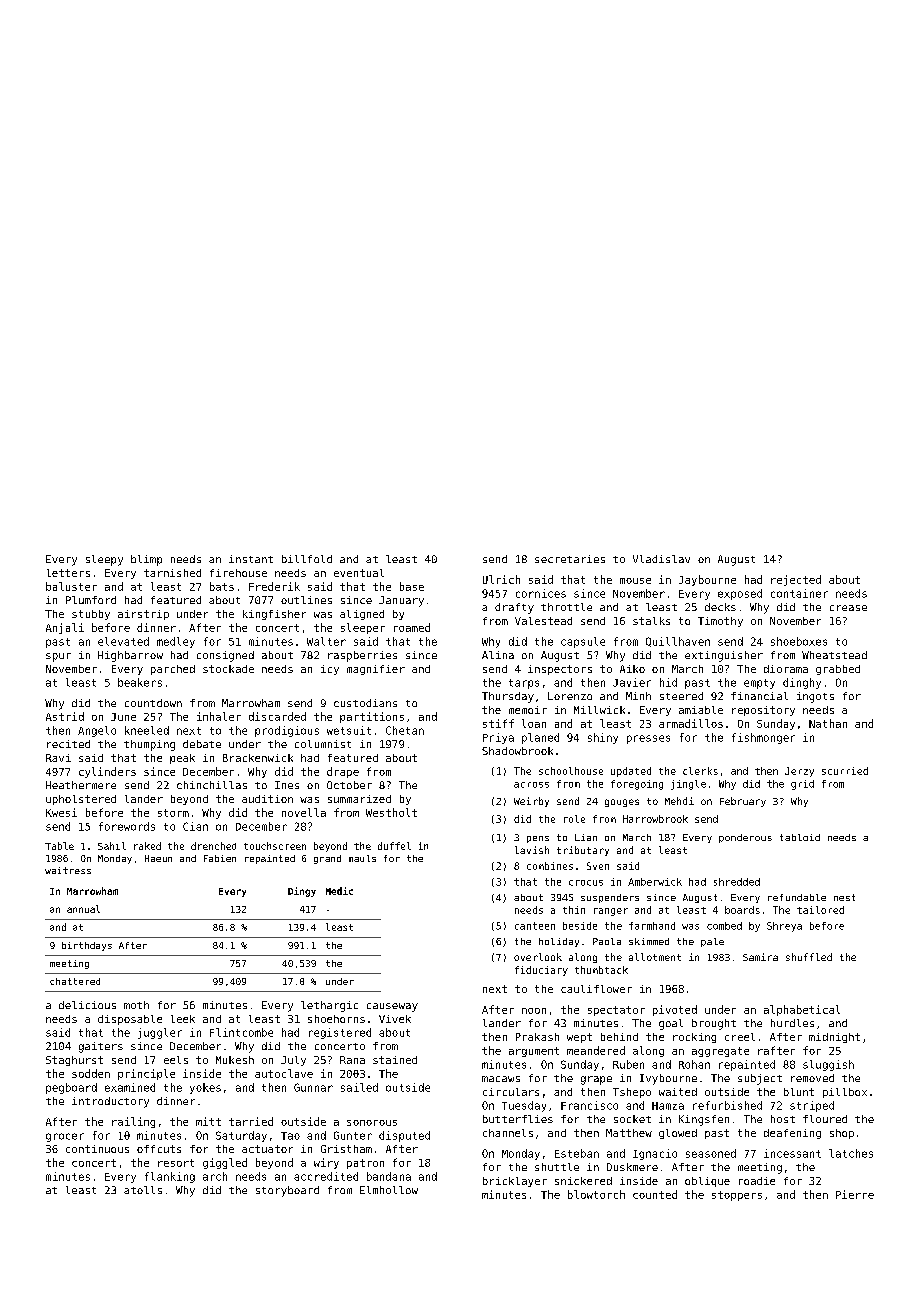  Describe the element at coordinates (532, 850) in the document. I see `lavish` at that location.
